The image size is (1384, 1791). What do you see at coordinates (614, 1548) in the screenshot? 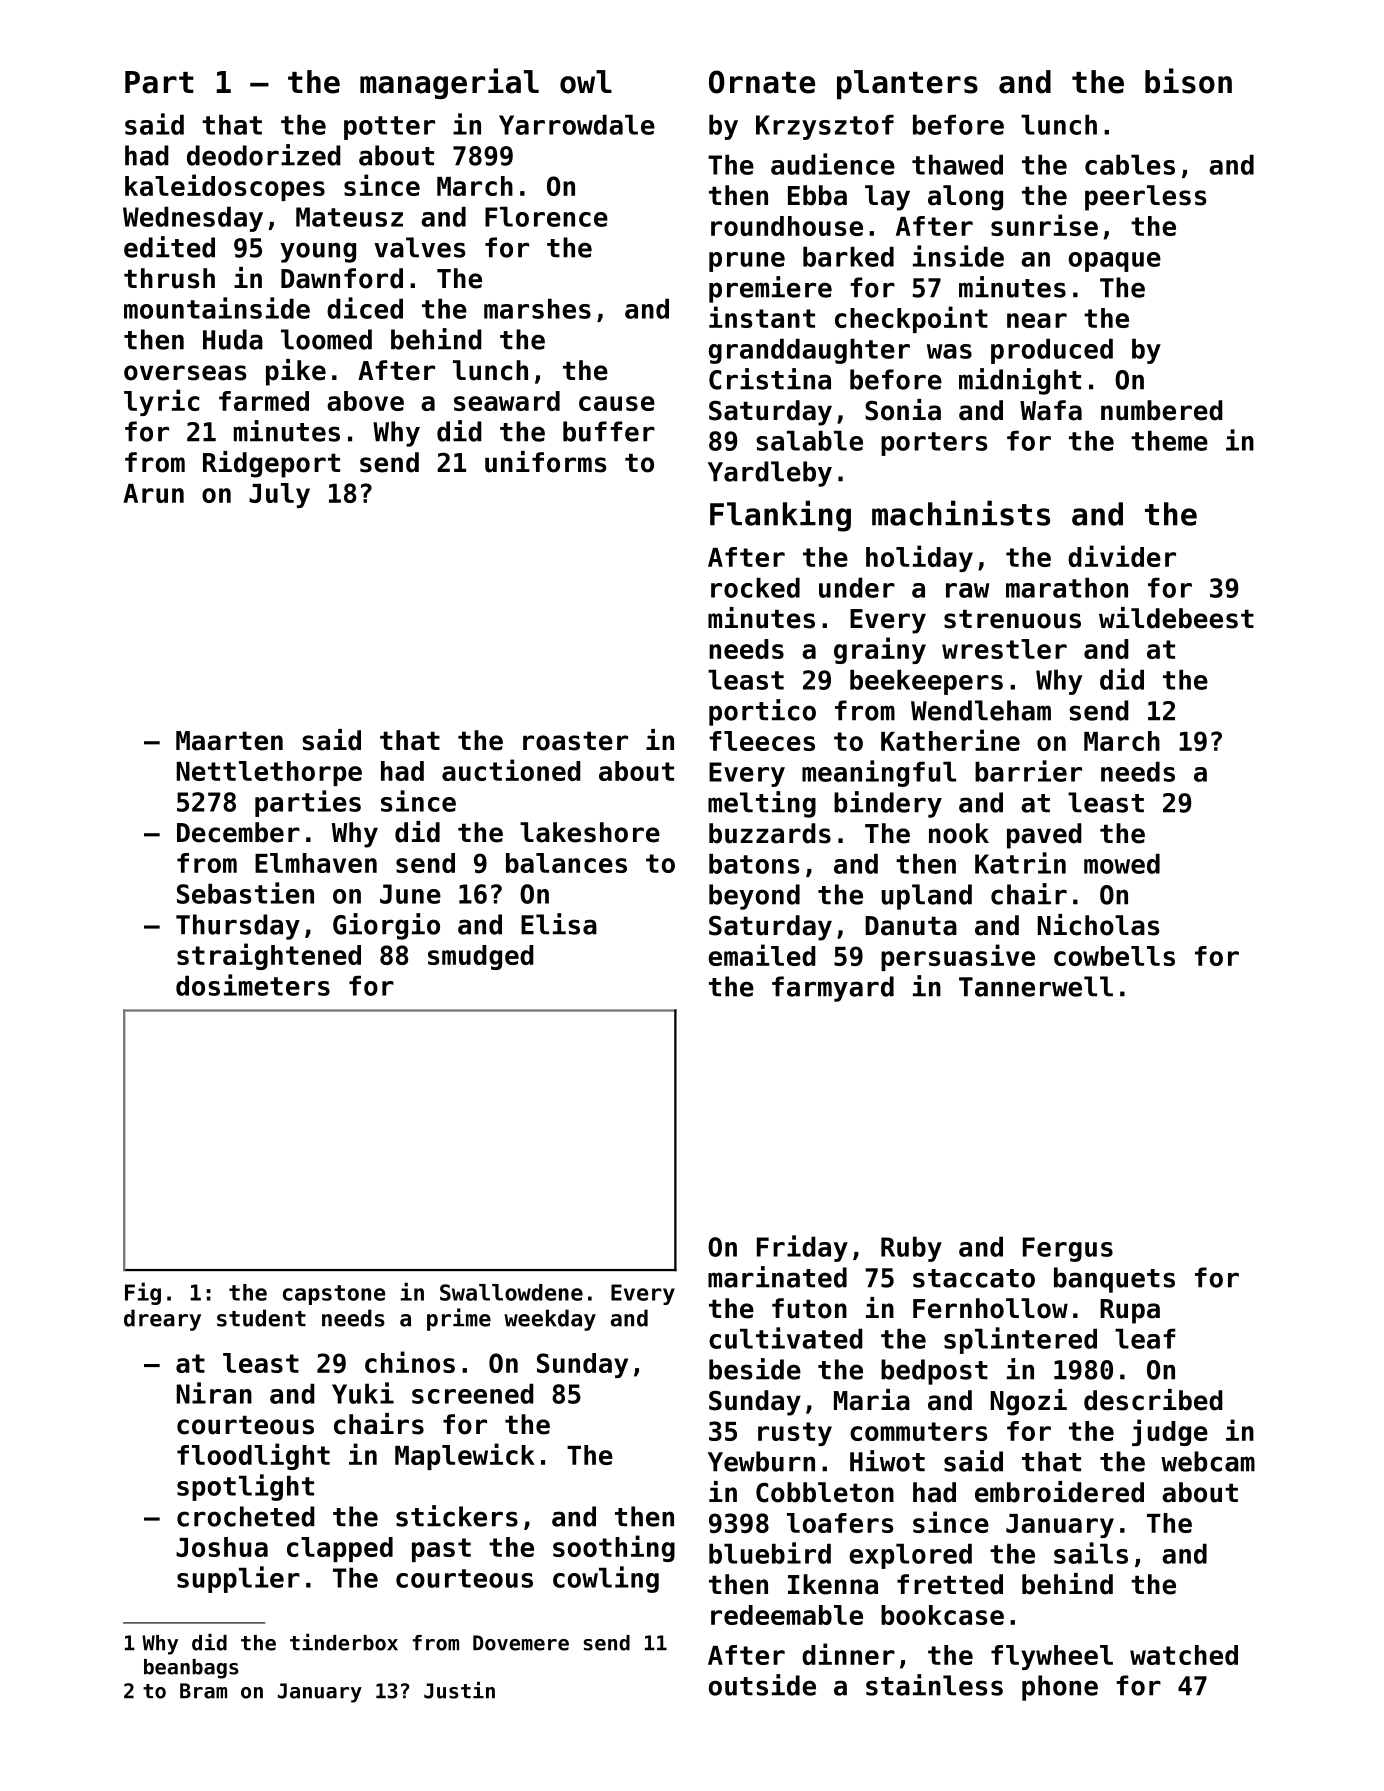
I see `soothing` at bounding box center [614, 1548].
